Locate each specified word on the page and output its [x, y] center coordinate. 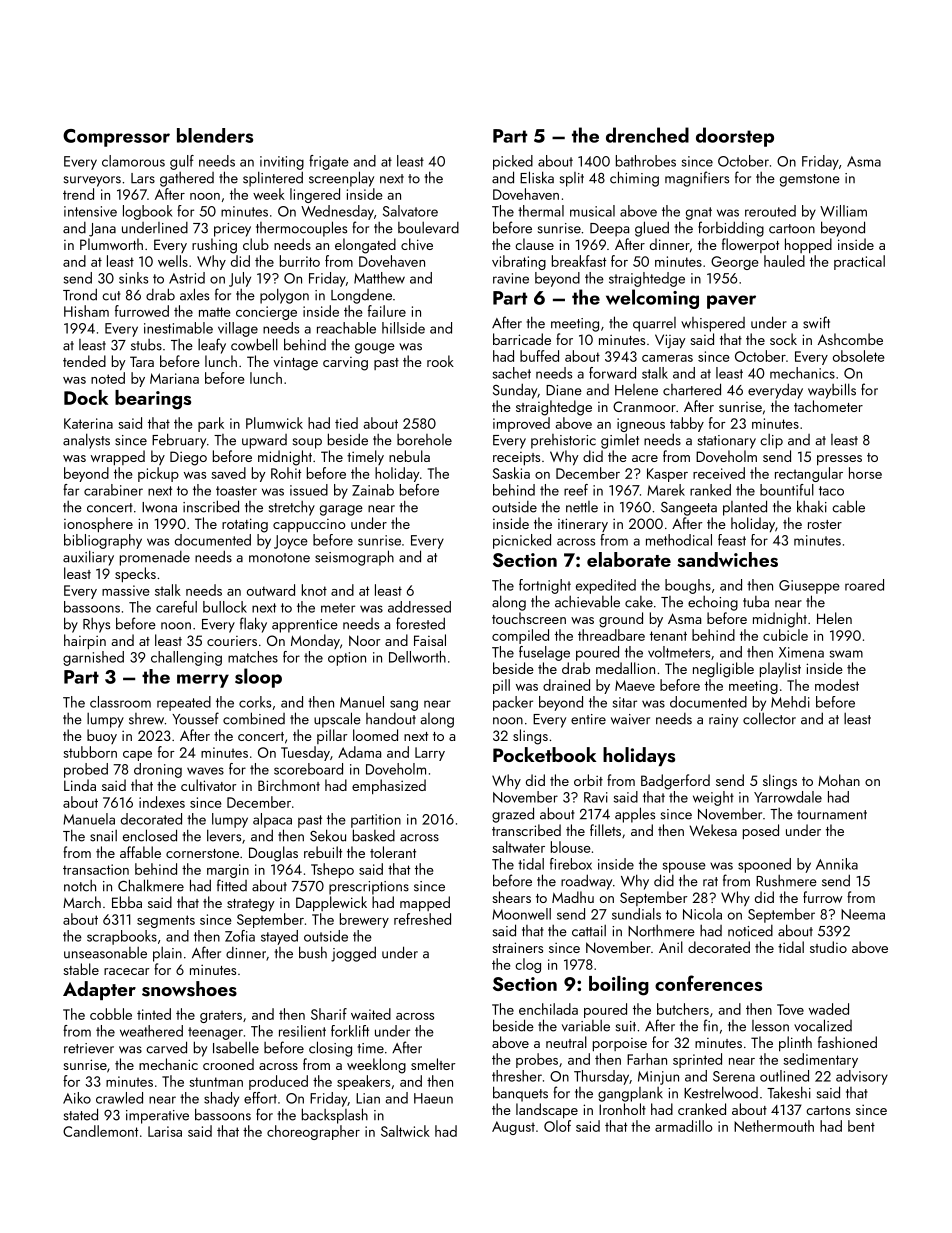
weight [713, 798]
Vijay [670, 341]
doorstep [735, 137]
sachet [512, 373]
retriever [89, 1048]
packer [513, 703]
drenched [647, 135]
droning [158, 770]
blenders [215, 135]
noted [108, 378]
